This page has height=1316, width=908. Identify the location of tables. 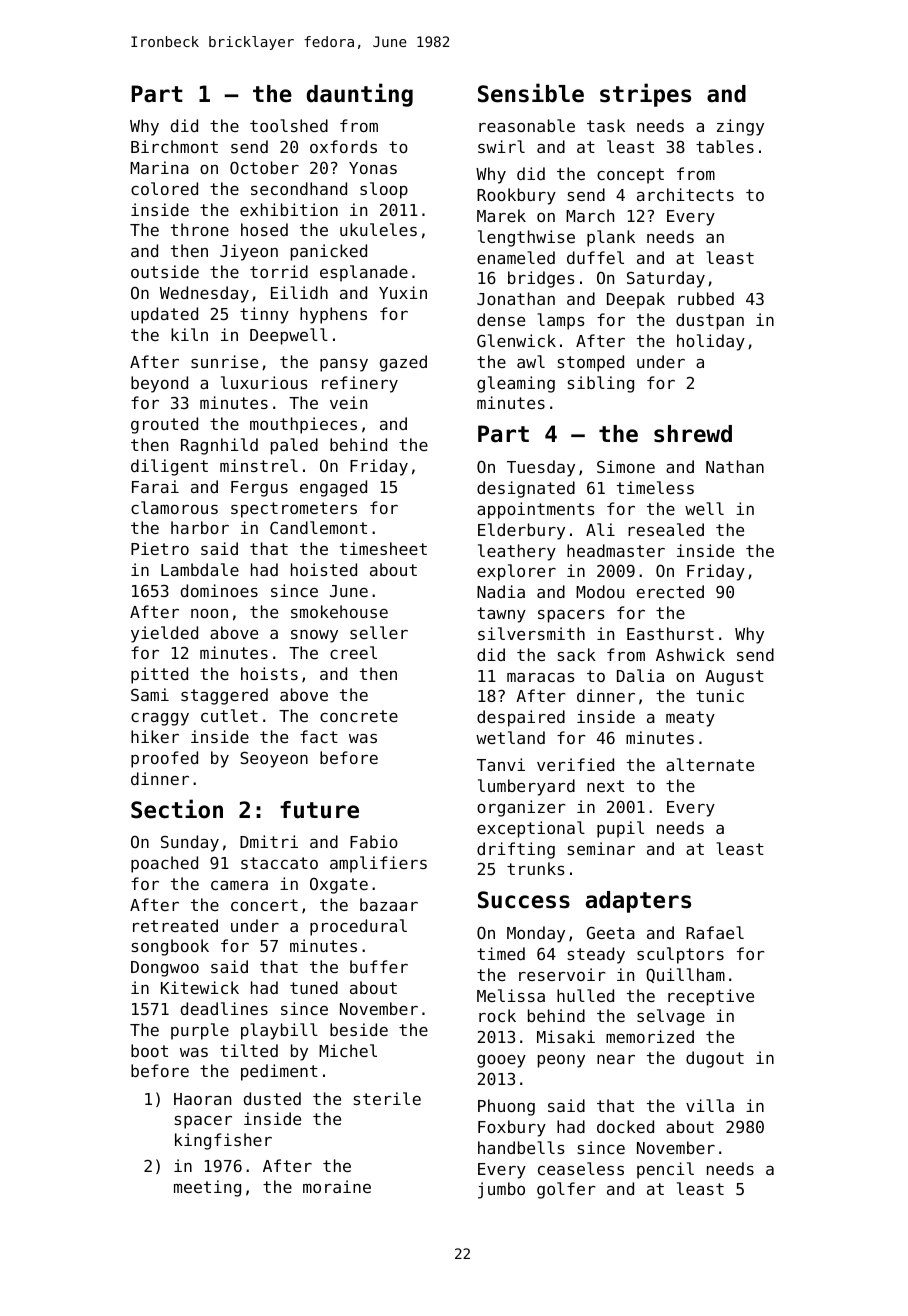
(725, 146).
